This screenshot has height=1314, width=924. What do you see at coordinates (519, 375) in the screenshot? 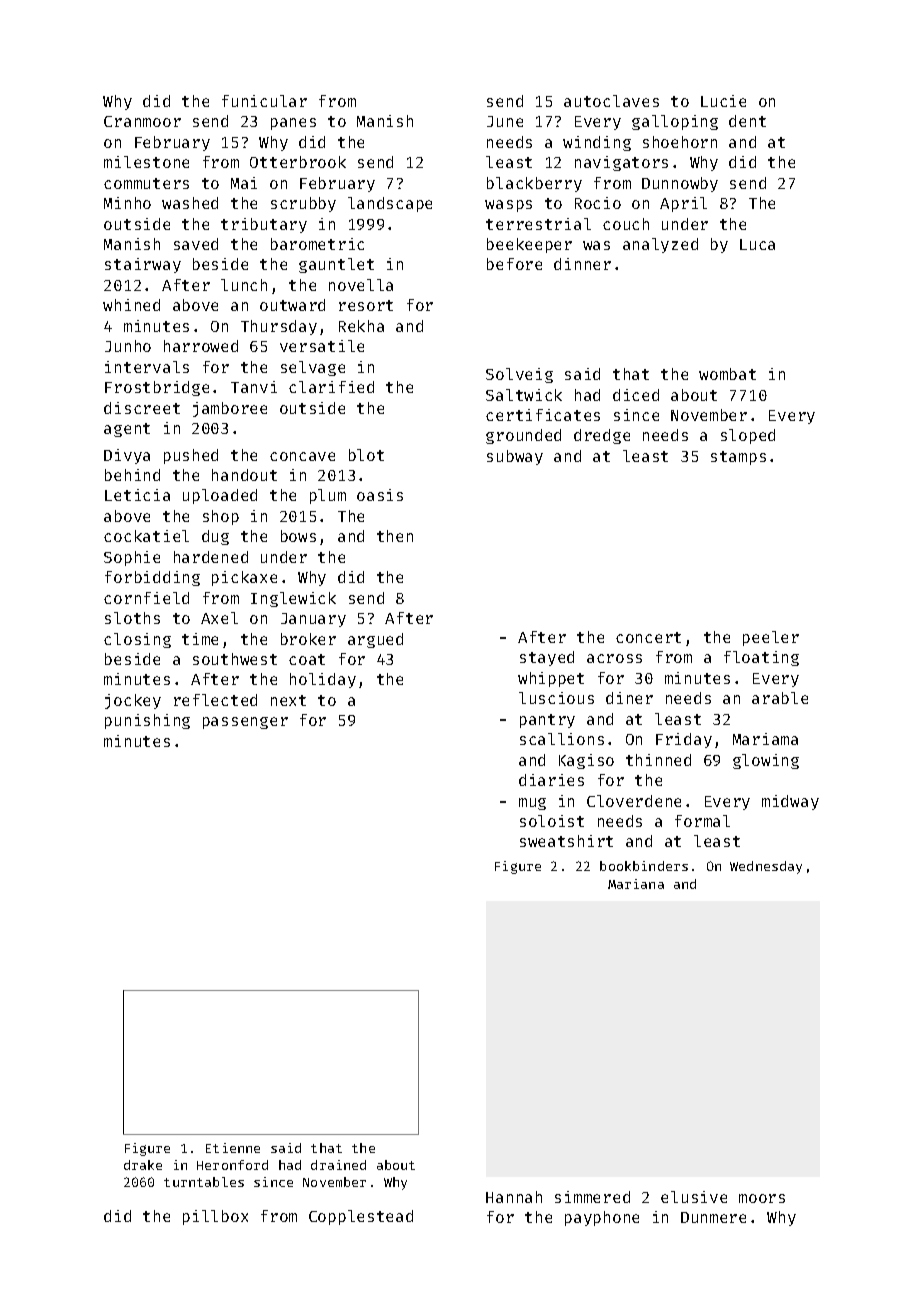
I see `Solveig` at bounding box center [519, 375].
